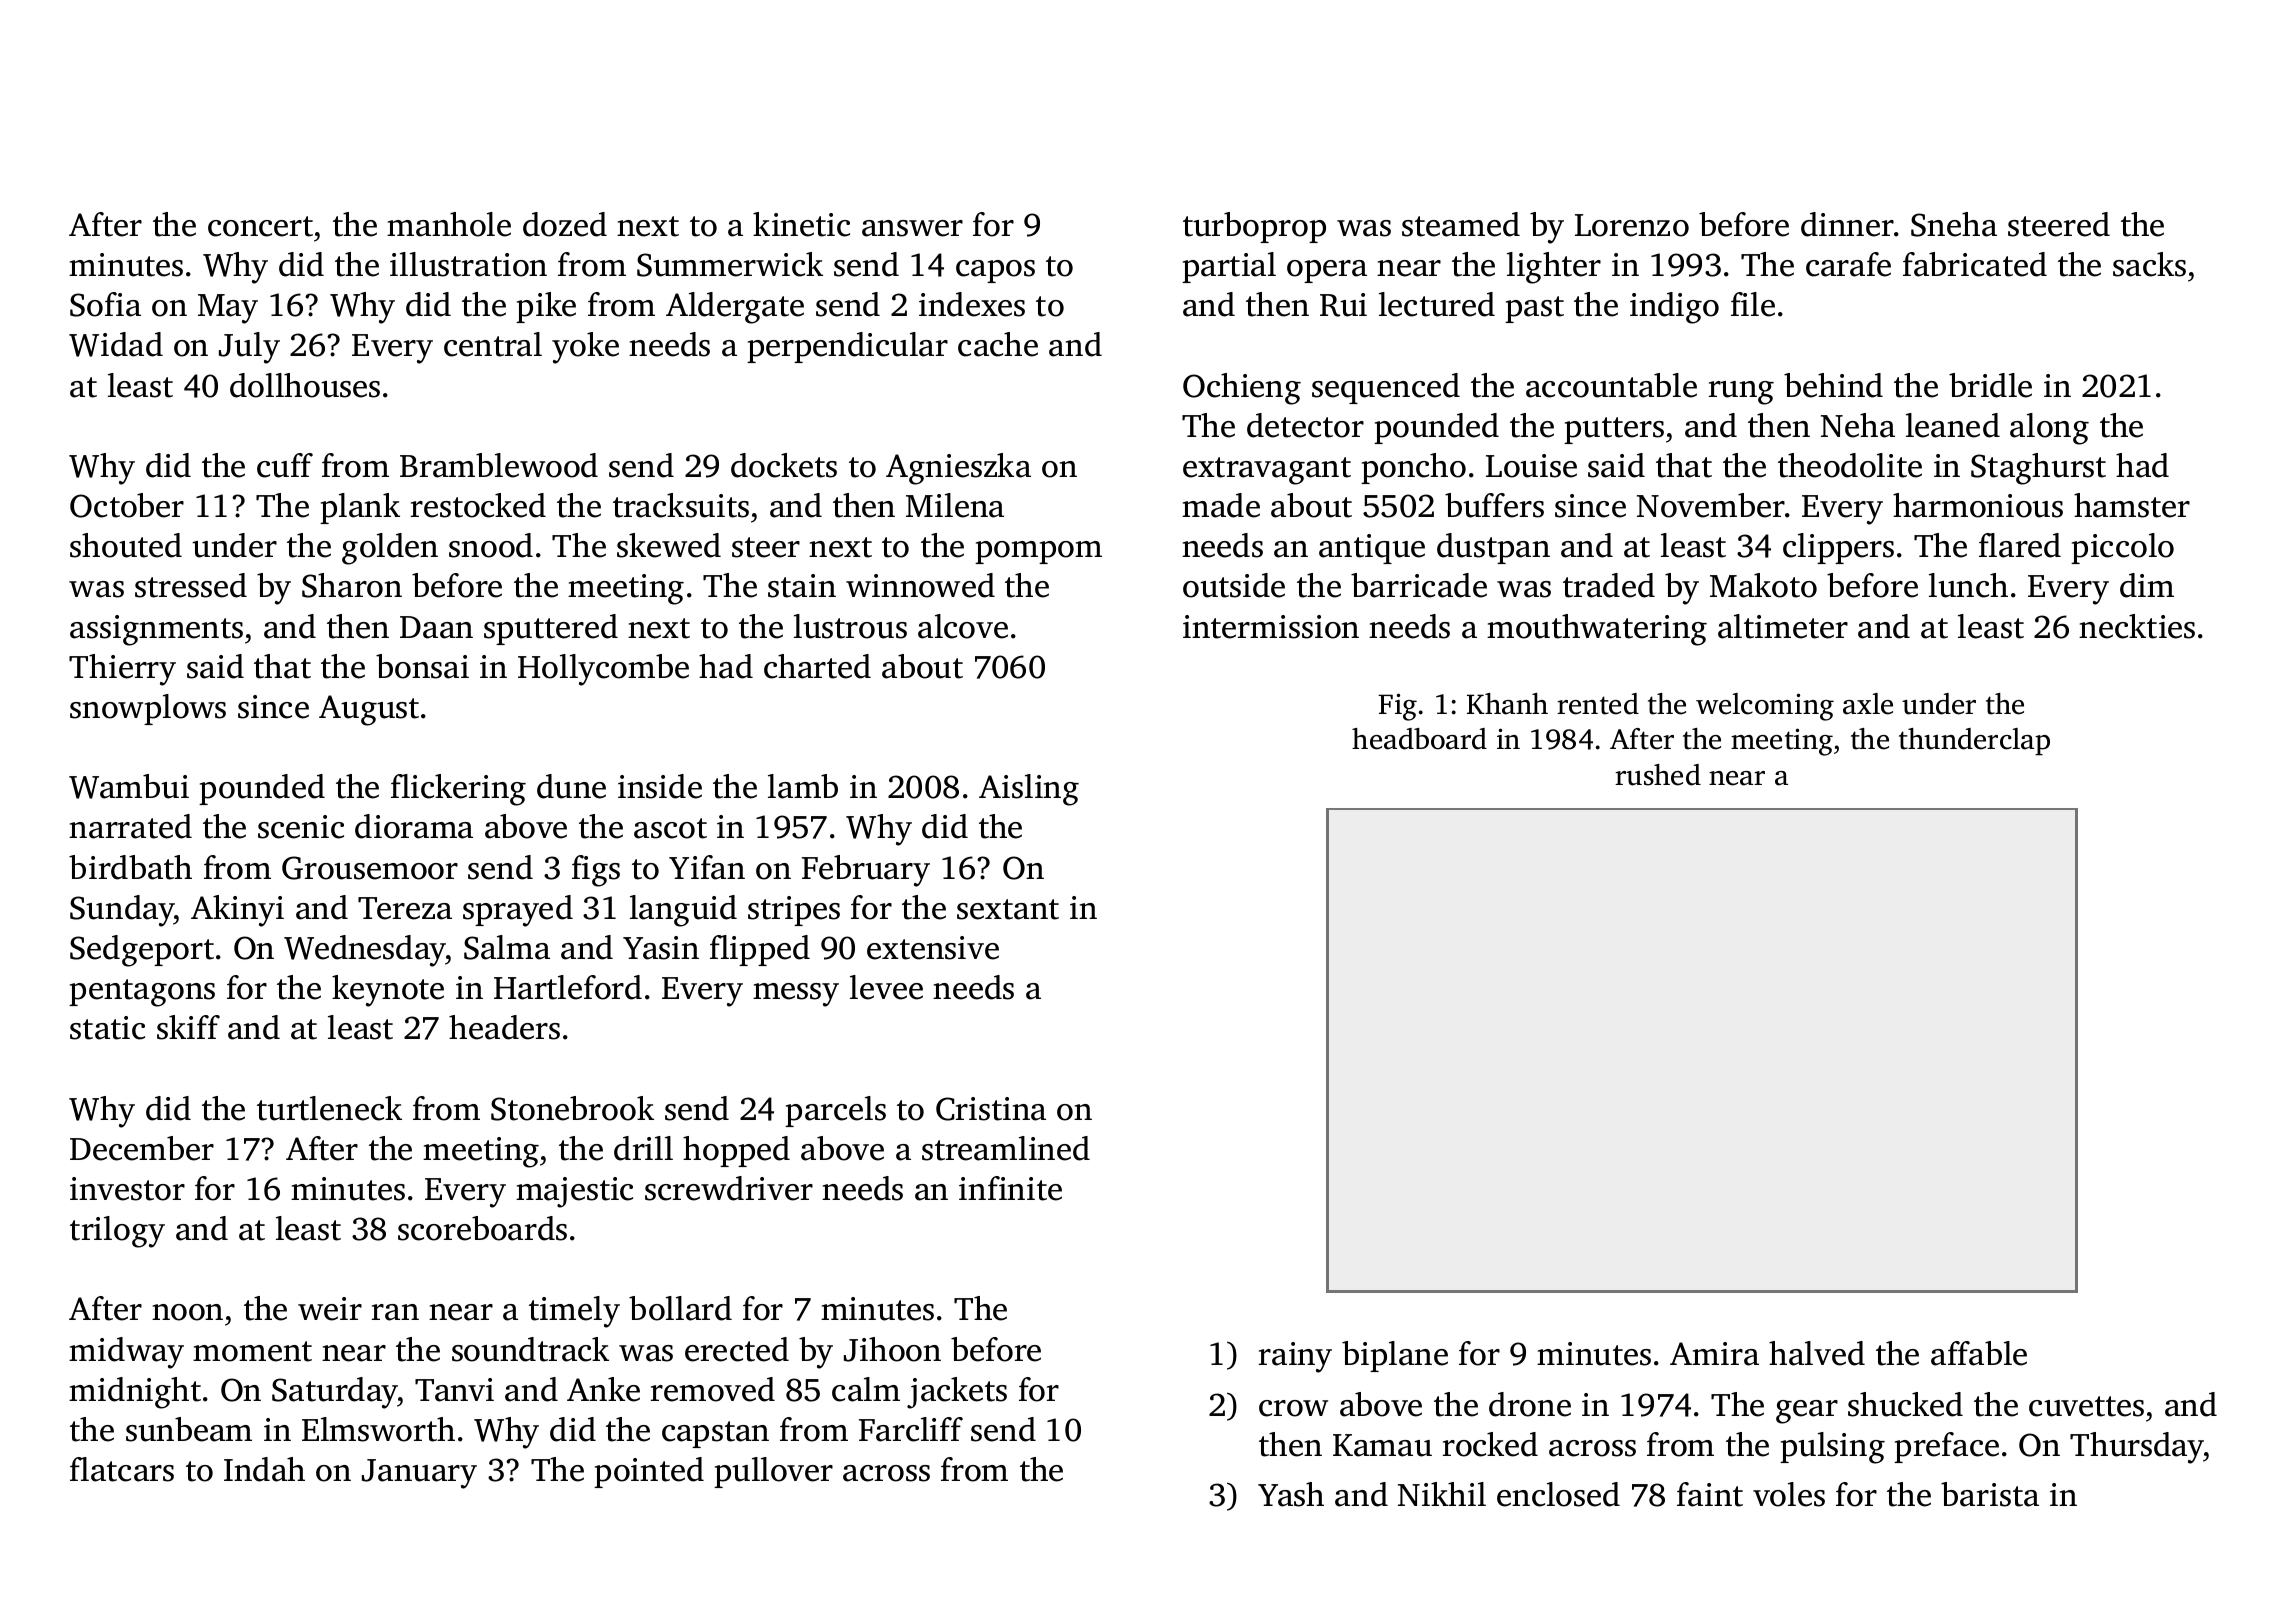 The image size is (2292, 1620). What do you see at coordinates (1234, 585) in the screenshot?
I see `outside` at bounding box center [1234, 585].
